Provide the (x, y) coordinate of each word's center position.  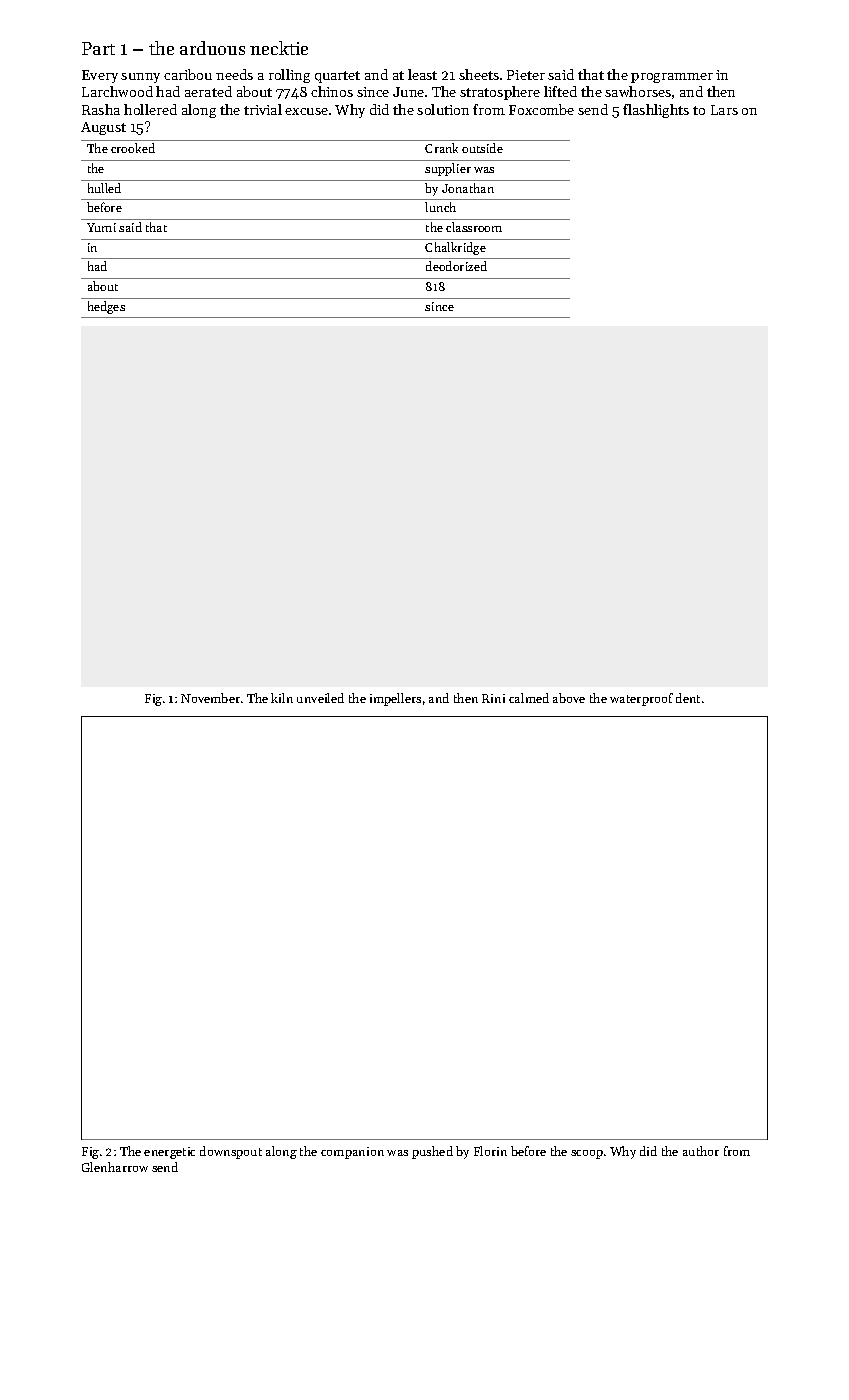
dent (688, 698)
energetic (169, 1153)
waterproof (641, 699)
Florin (490, 1151)
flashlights (656, 111)
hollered (150, 109)
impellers (395, 699)
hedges (106, 307)
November (210, 698)
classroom (474, 227)
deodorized (456, 266)
